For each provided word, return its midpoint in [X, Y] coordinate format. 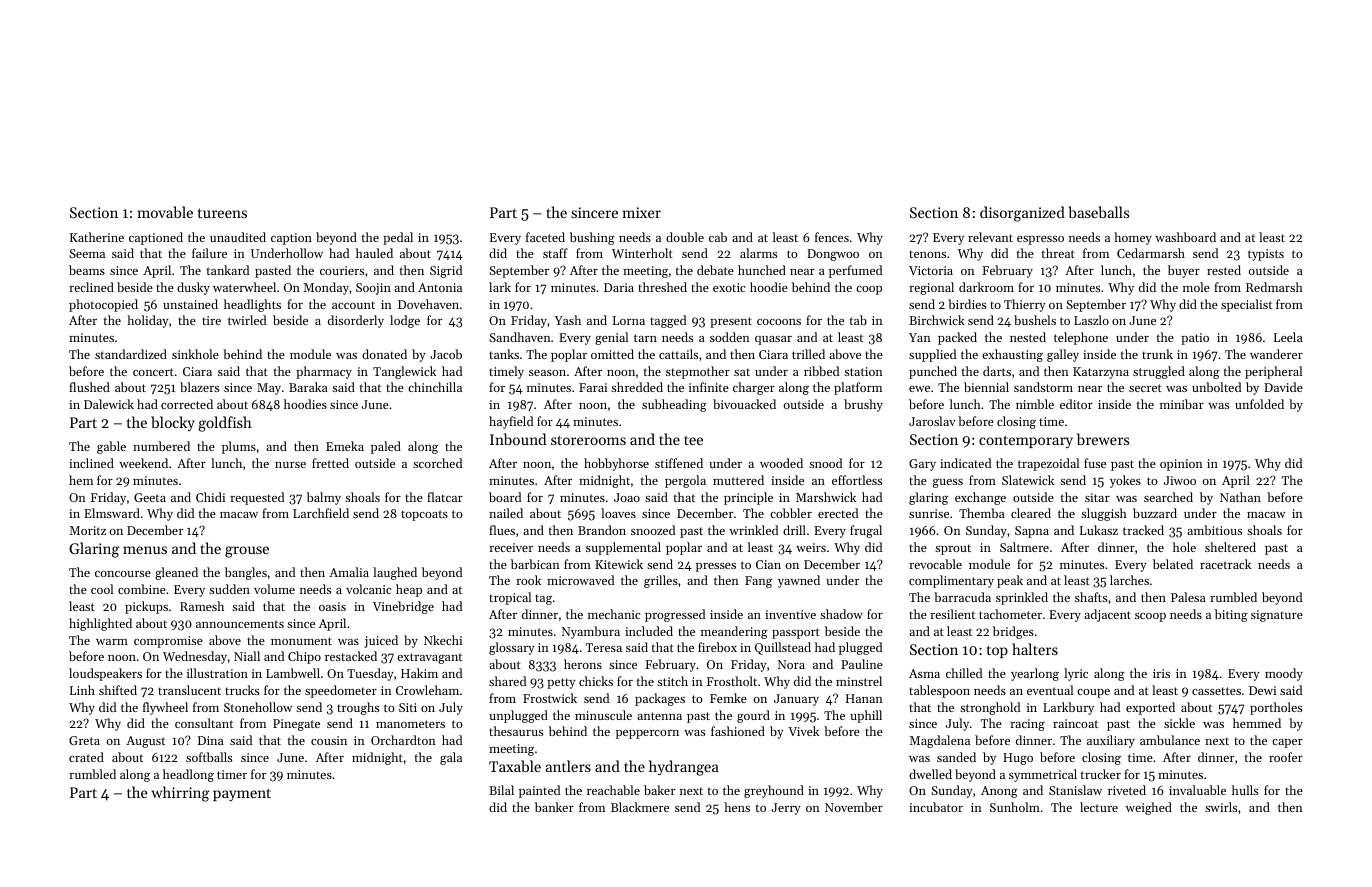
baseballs [1098, 212]
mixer [642, 212]
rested [1224, 270]
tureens [222, 213]
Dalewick [109, 404]
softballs [209, 757]
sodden [730, 337]
